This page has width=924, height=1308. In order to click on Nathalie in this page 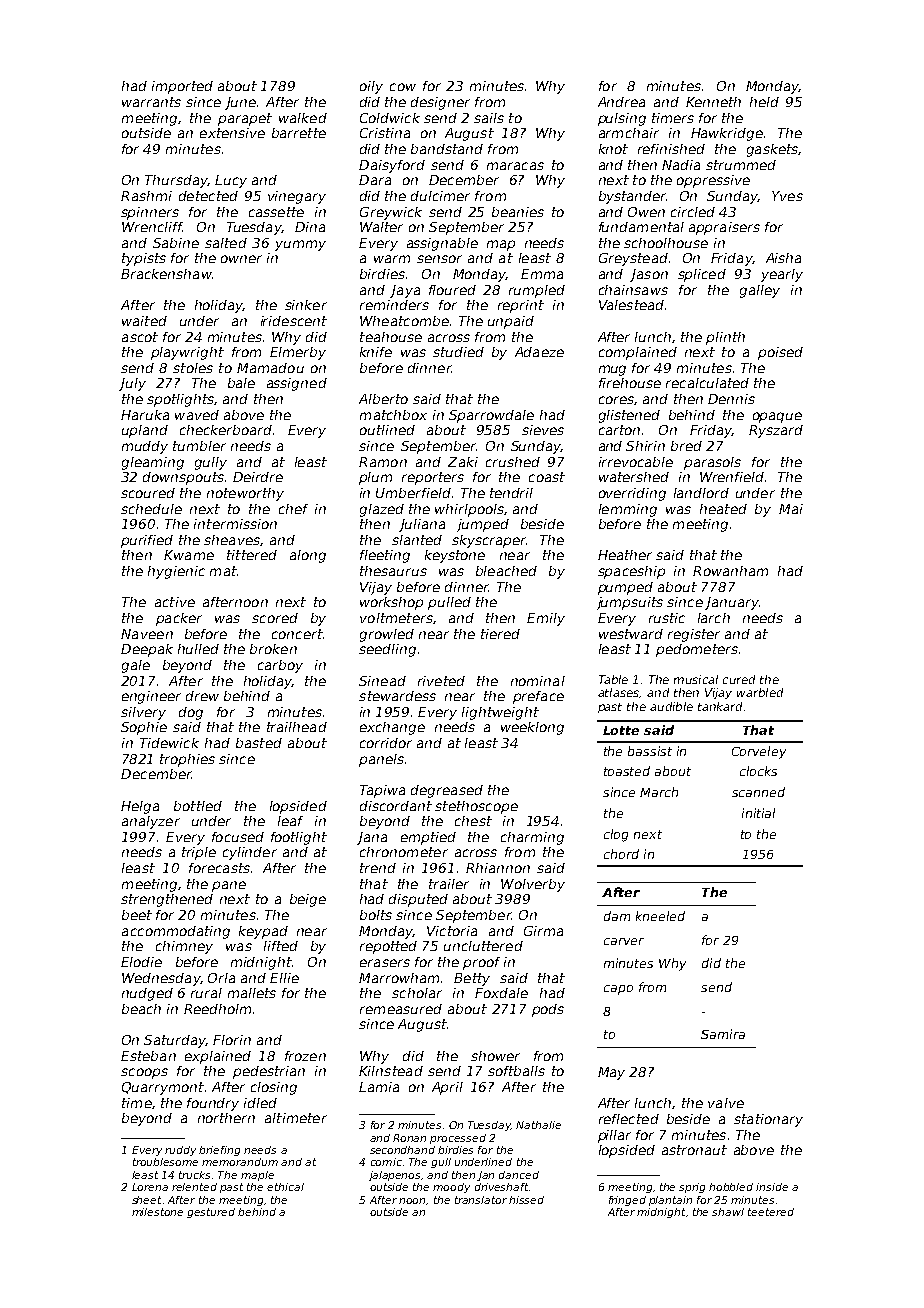, I will do `click(538, 1125)`.
